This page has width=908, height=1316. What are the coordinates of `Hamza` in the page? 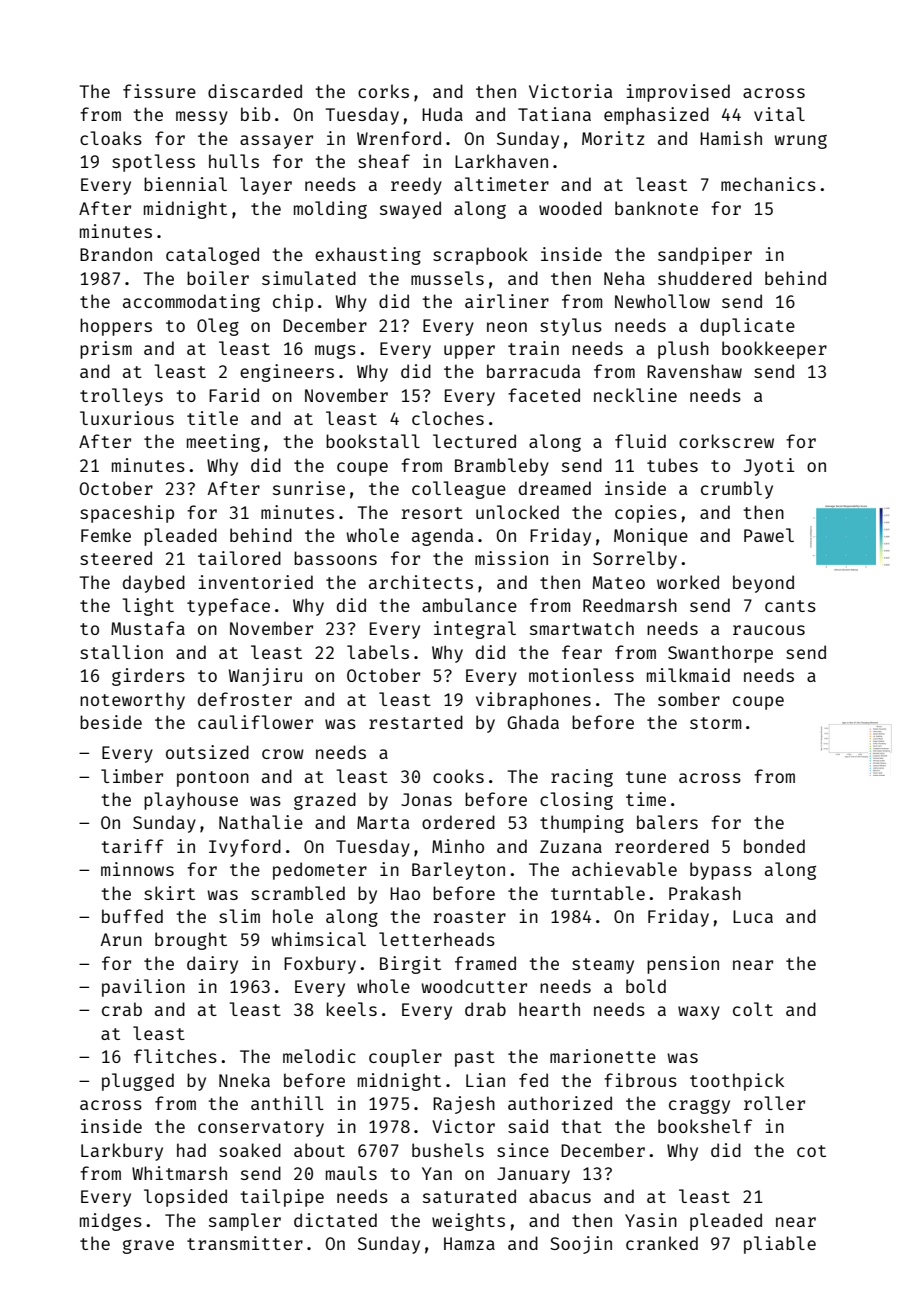 It's located at (469, 1243).
